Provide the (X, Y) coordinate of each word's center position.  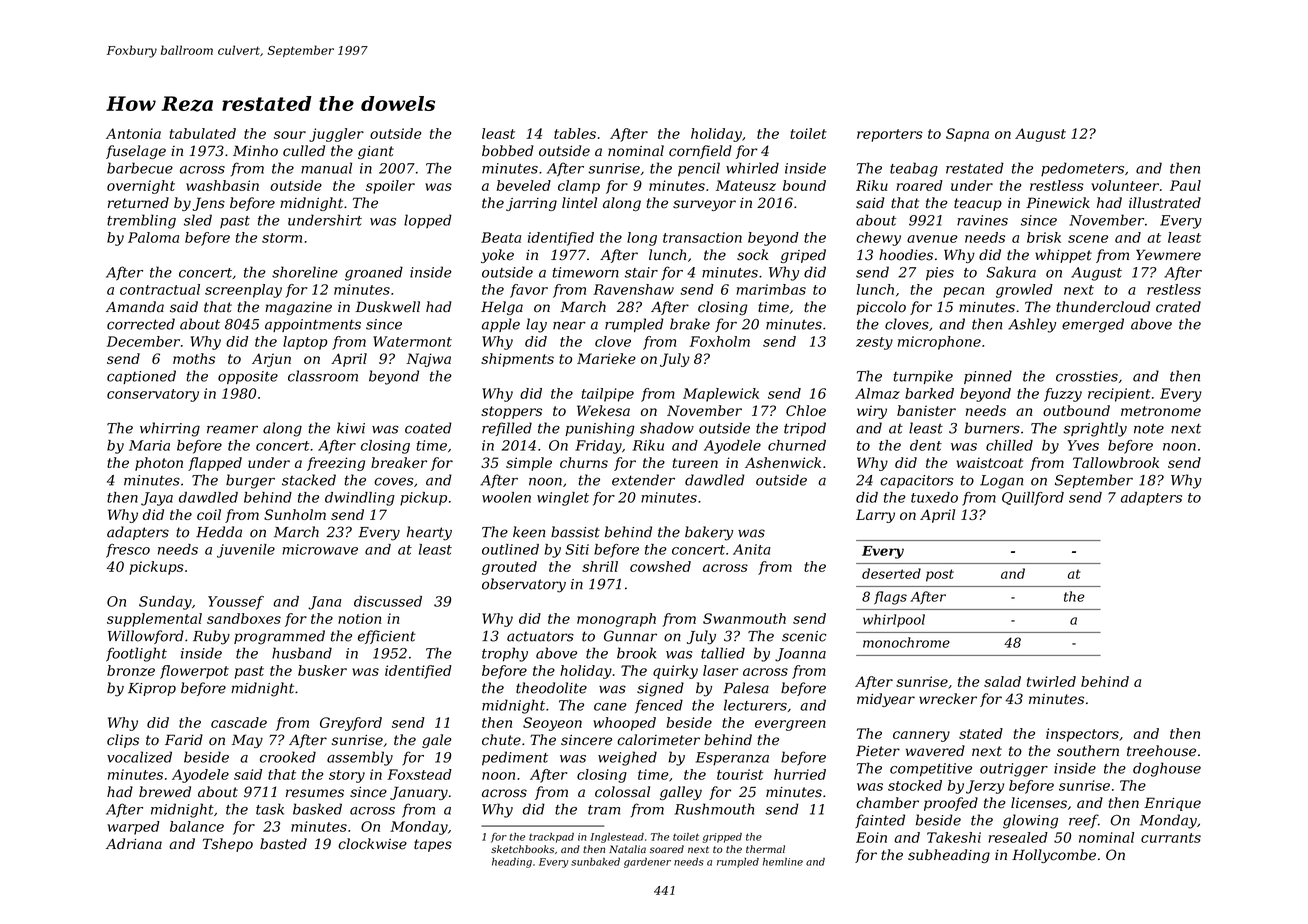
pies (940, 274)
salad (1002, 681)
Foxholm (720, 341)
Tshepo (228, 845)
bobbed (507, 151)
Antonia (133, 133)
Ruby (211, 637)
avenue (932, 239)
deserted (891, 573)
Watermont (412, 341)
